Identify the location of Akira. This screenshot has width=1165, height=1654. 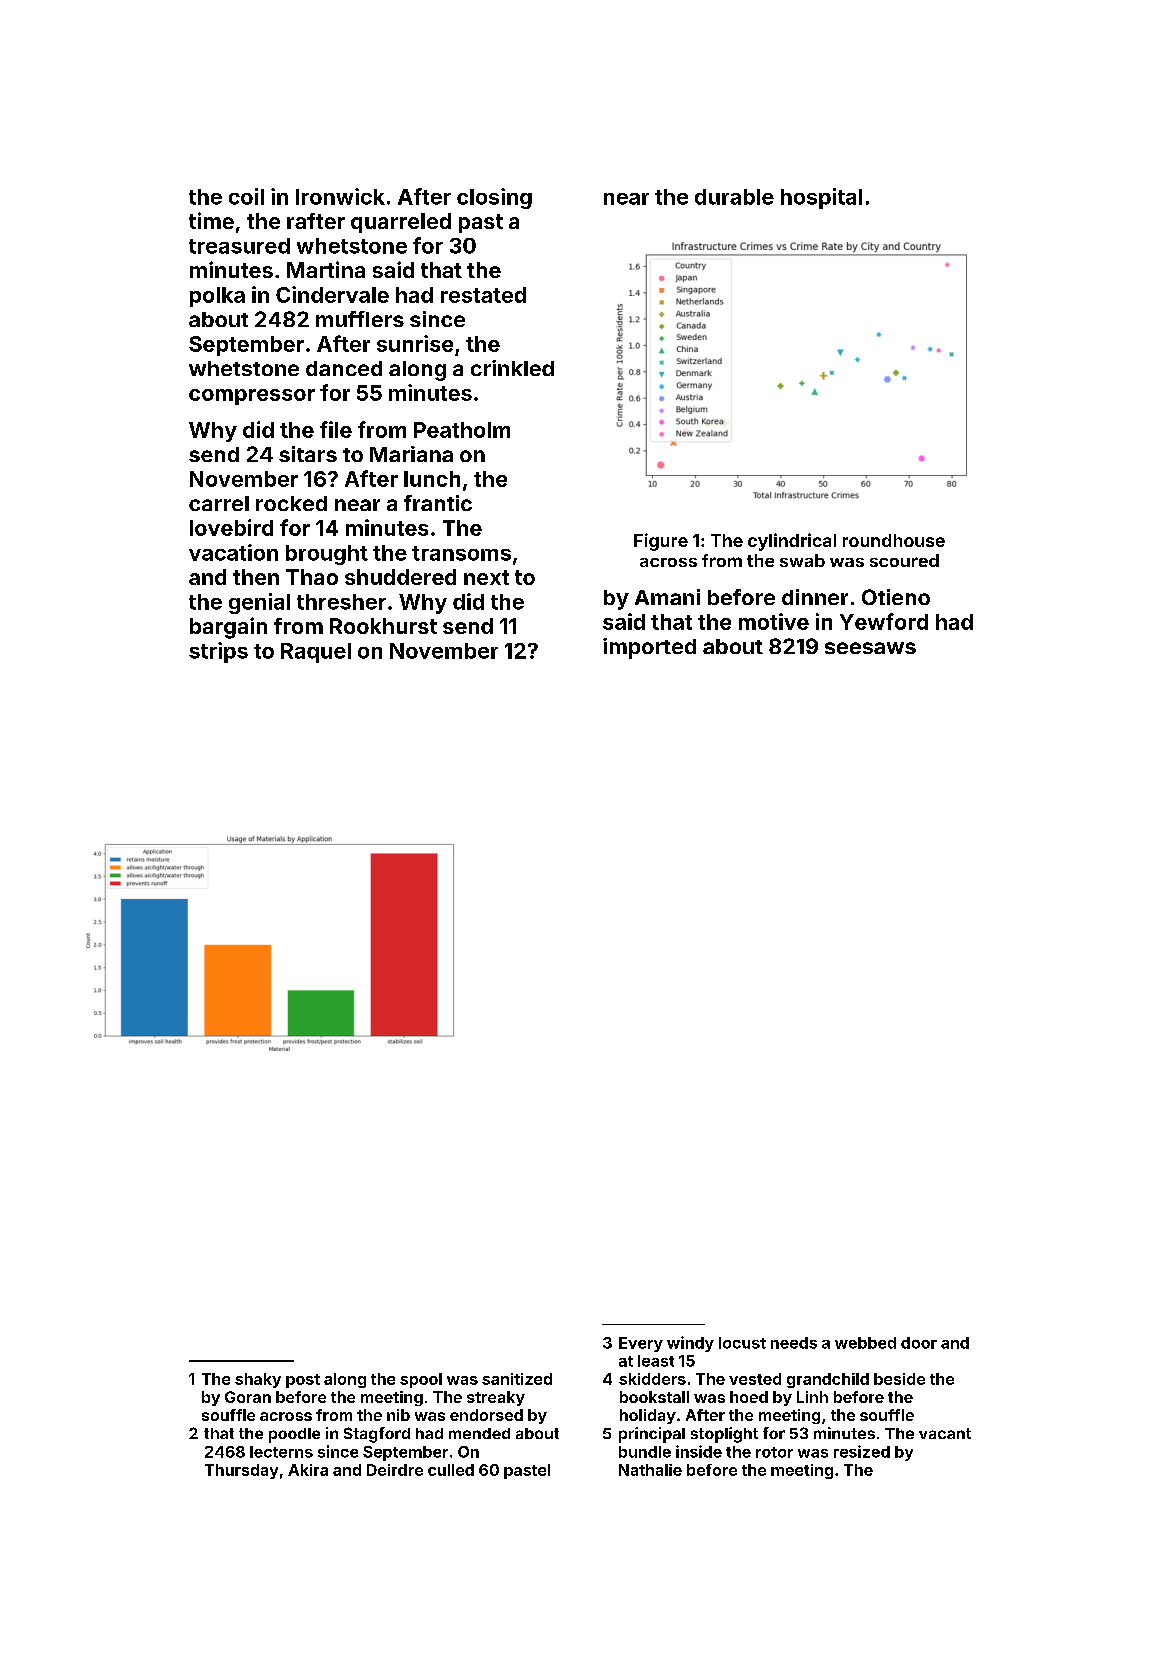
(308, 1470).
